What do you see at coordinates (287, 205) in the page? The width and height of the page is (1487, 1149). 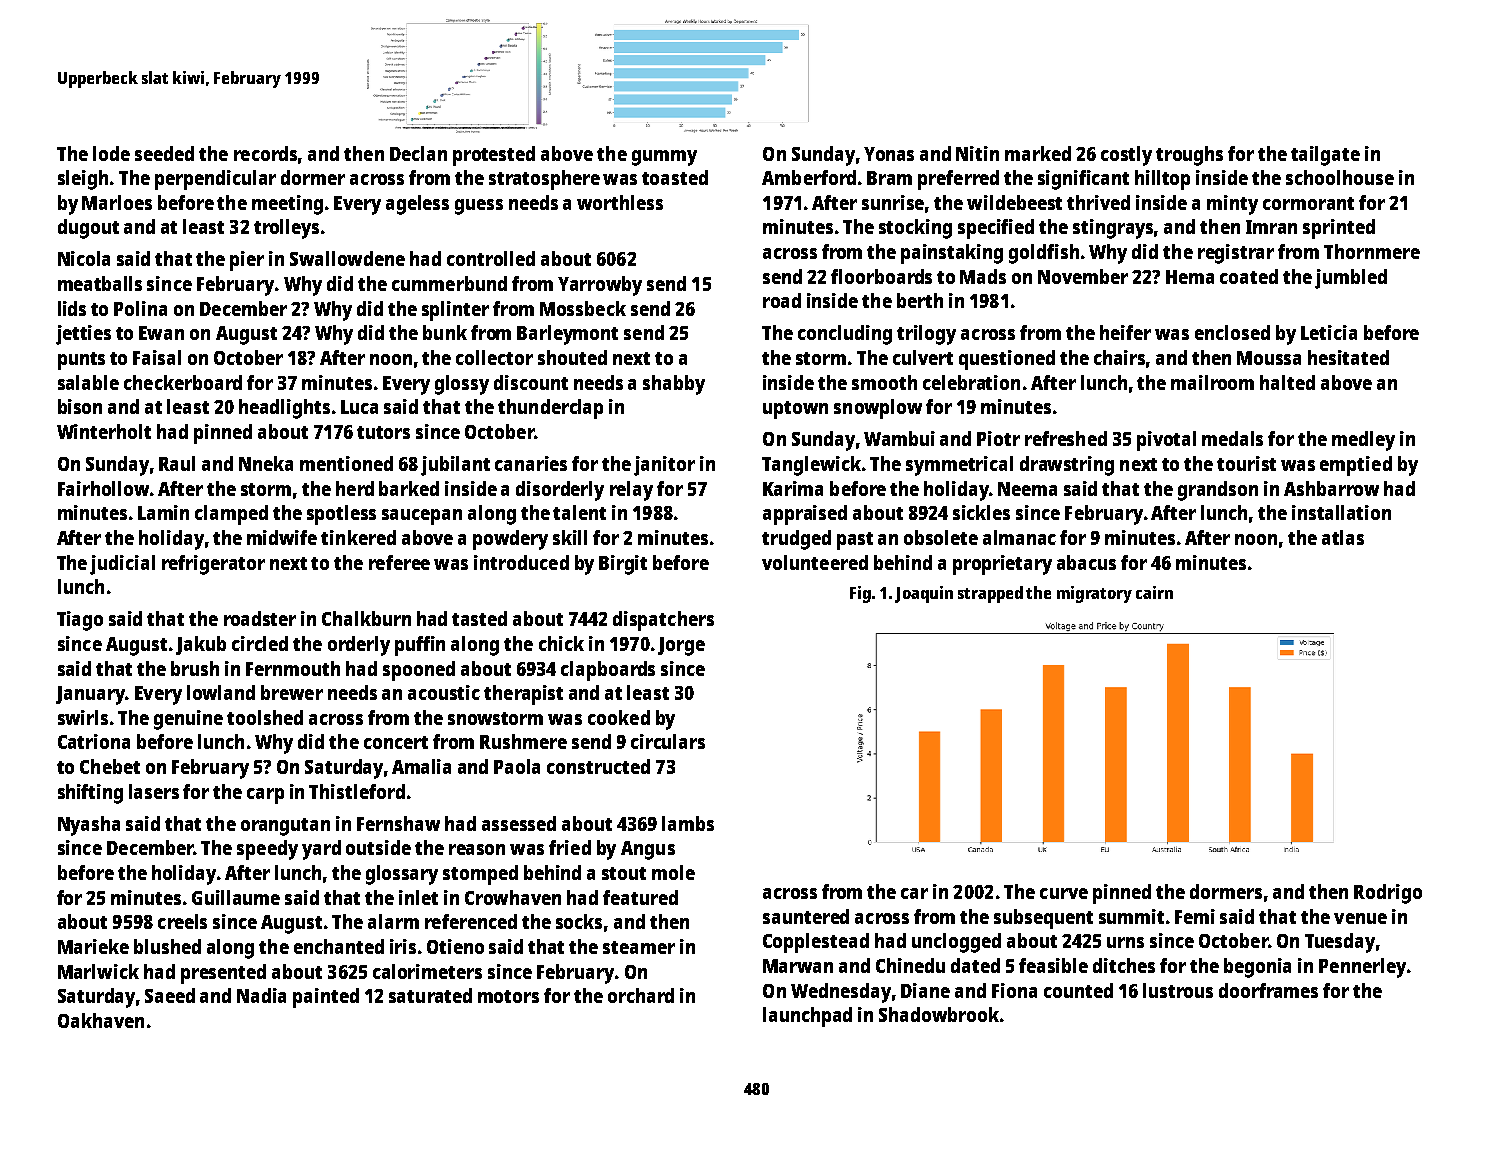 I see `meeting` at bounding box center [287, 205].
